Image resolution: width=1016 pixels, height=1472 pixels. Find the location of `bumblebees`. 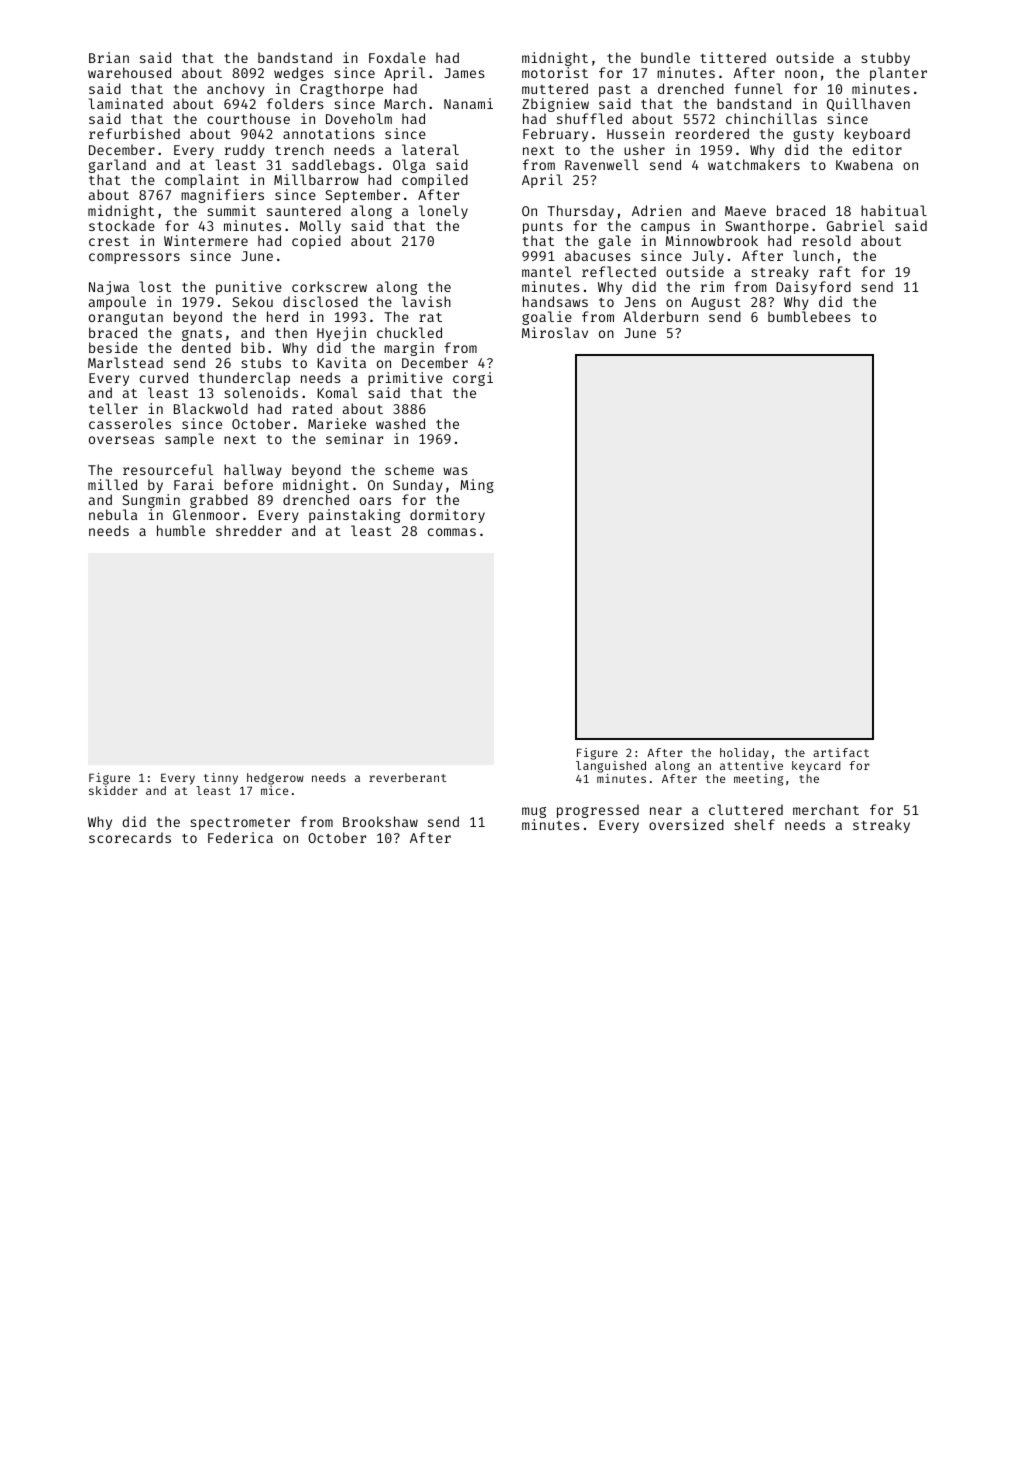

bumblebees is located at coordinates (809, 316).
